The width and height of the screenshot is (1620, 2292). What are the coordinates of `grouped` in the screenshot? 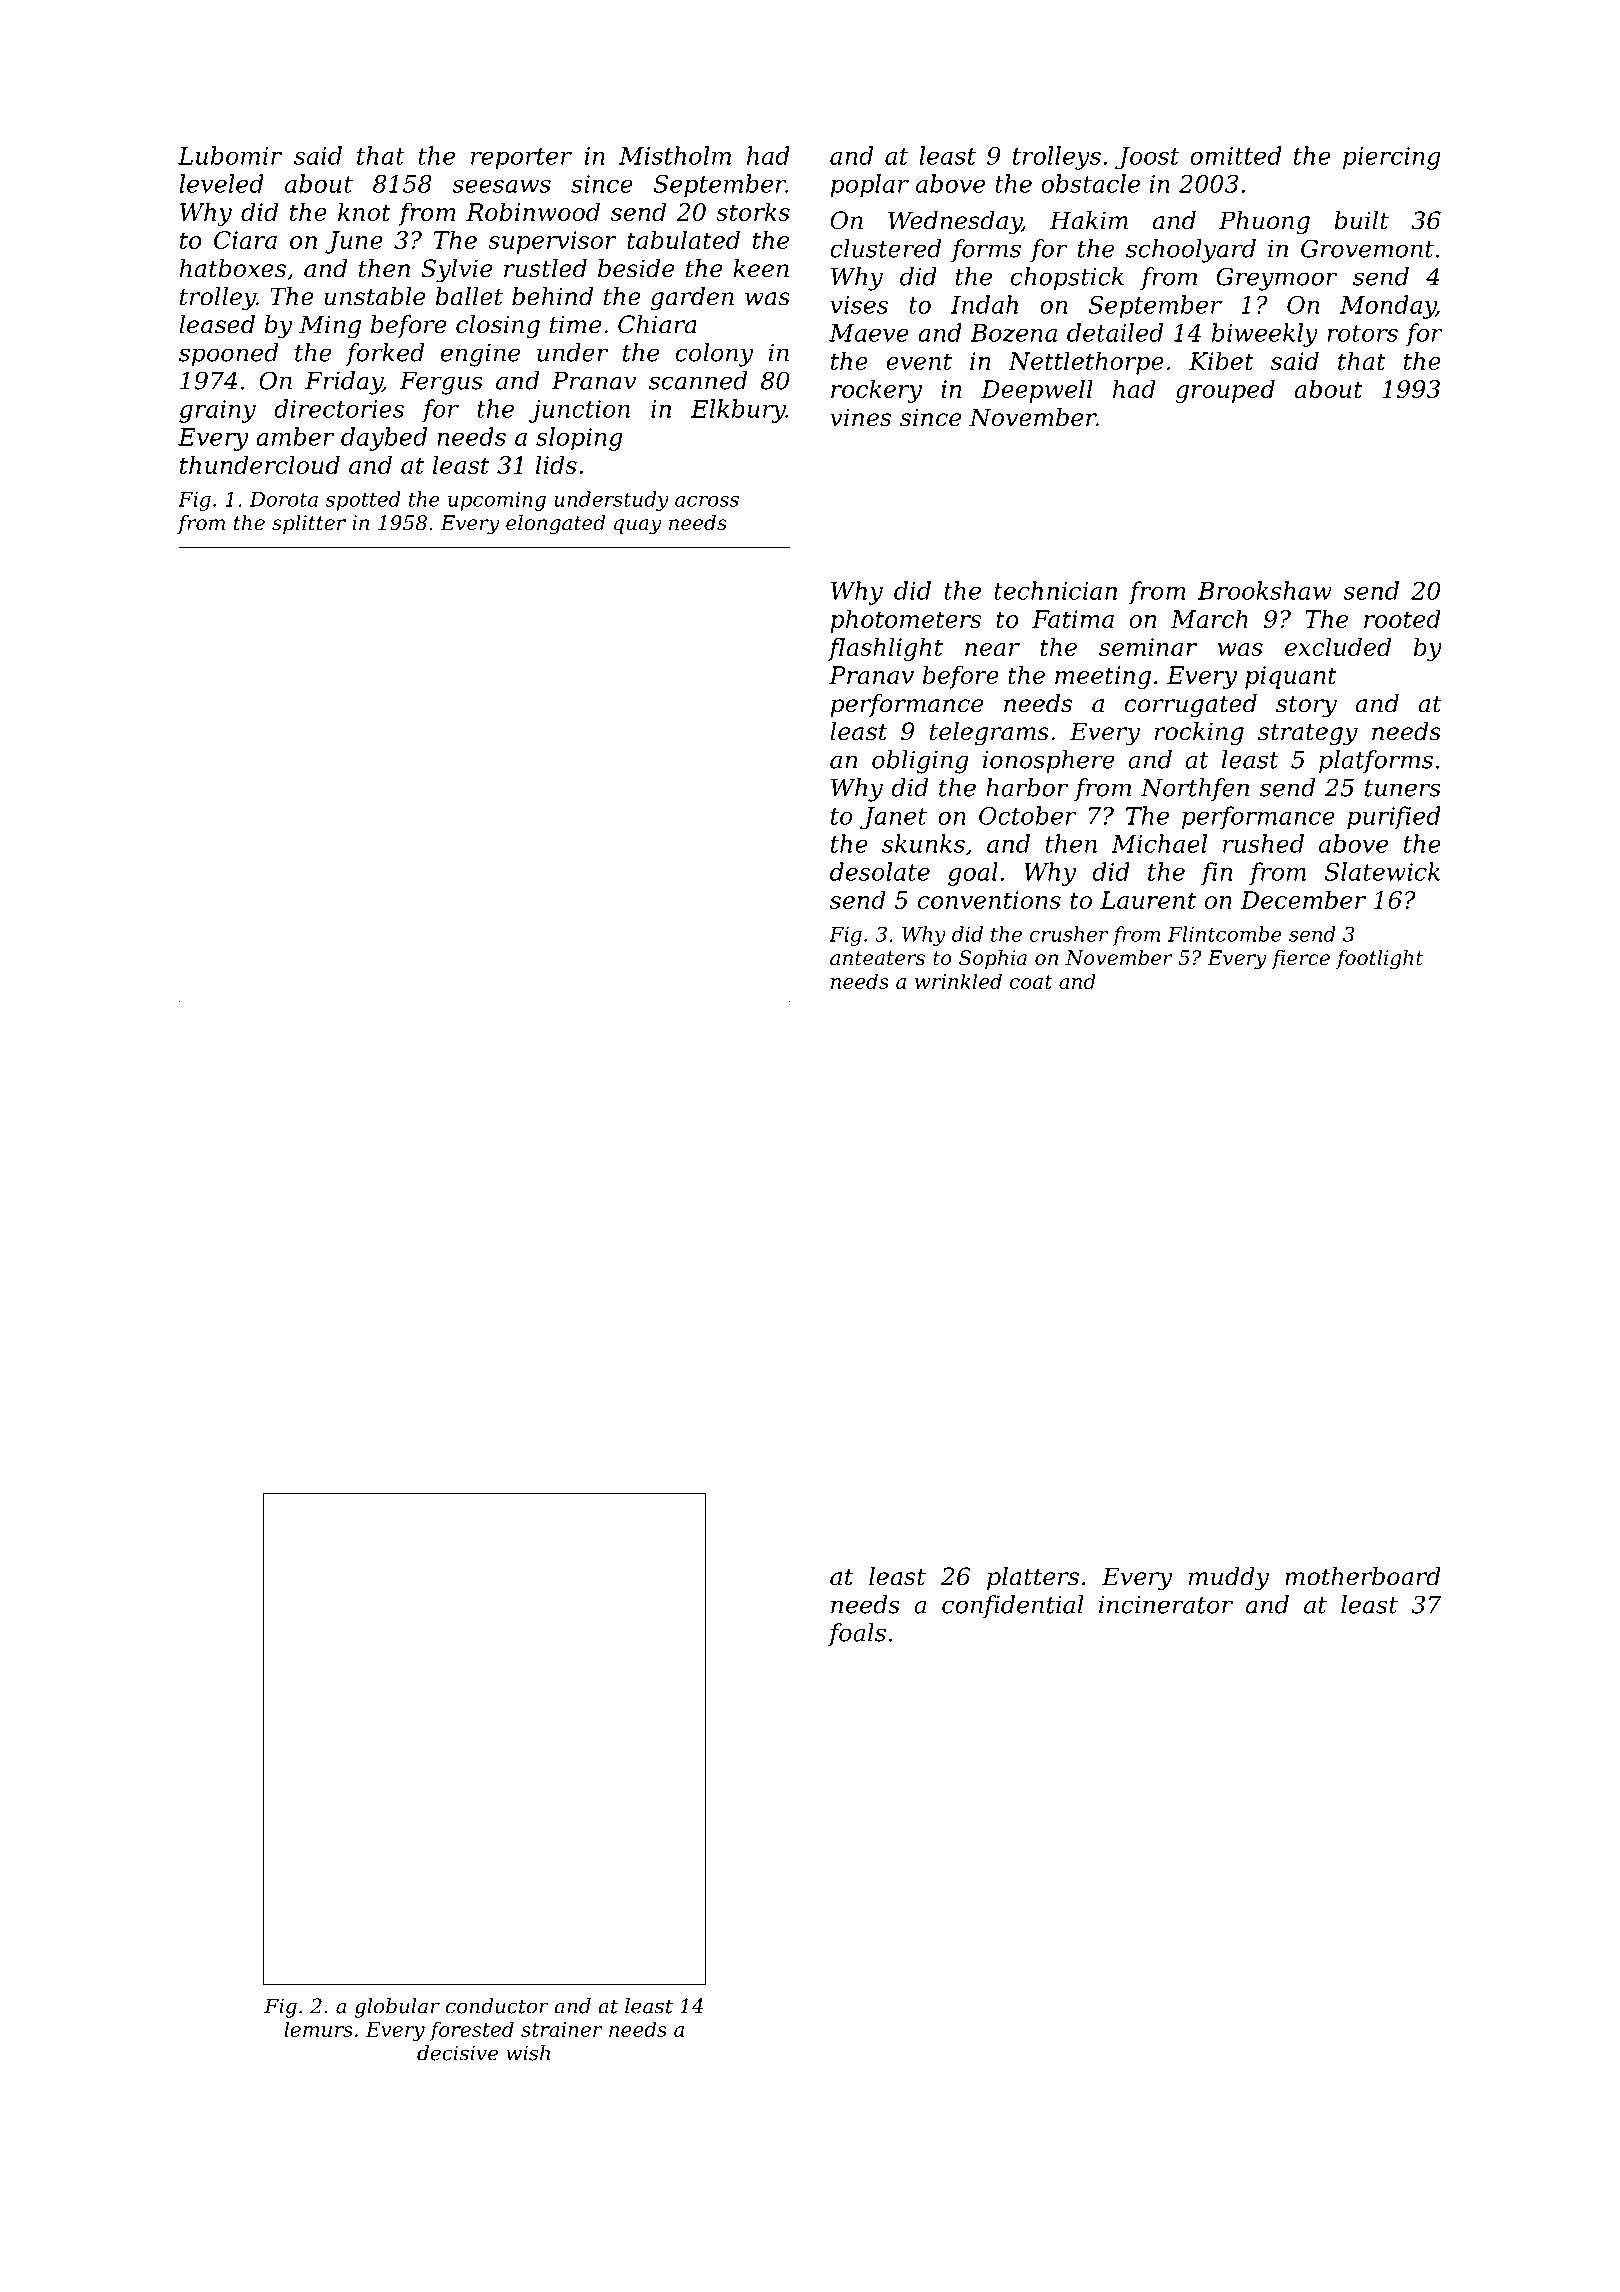 It's located at (1225, 391).
